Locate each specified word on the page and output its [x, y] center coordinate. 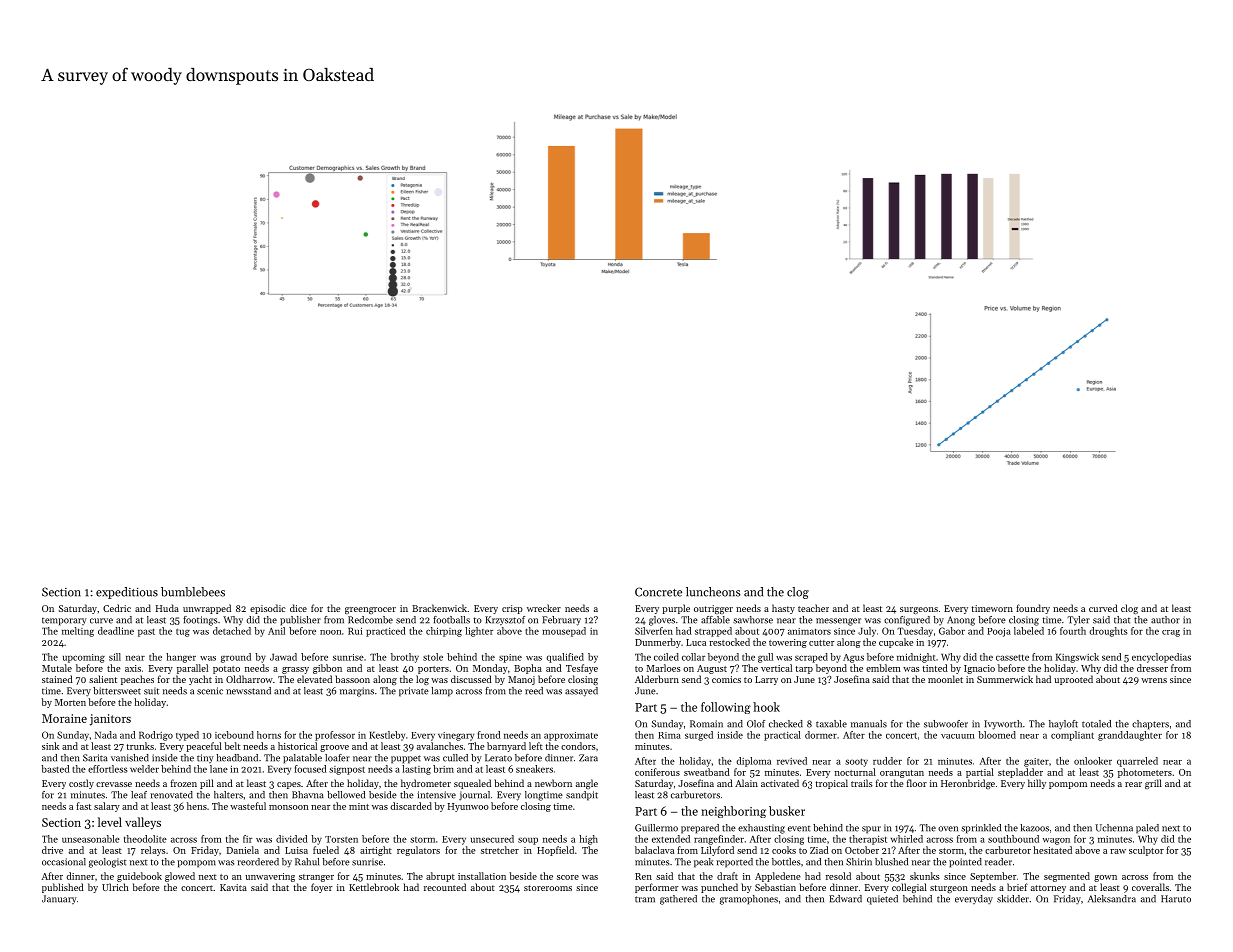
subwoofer [946, 724]
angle [587, 784]
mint [359, 806]
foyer [321, 888]
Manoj [521, 680]
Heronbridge [968, 784]
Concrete [658, 592]
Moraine [64, 718]
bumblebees [193, 592]
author [1165, 620]
